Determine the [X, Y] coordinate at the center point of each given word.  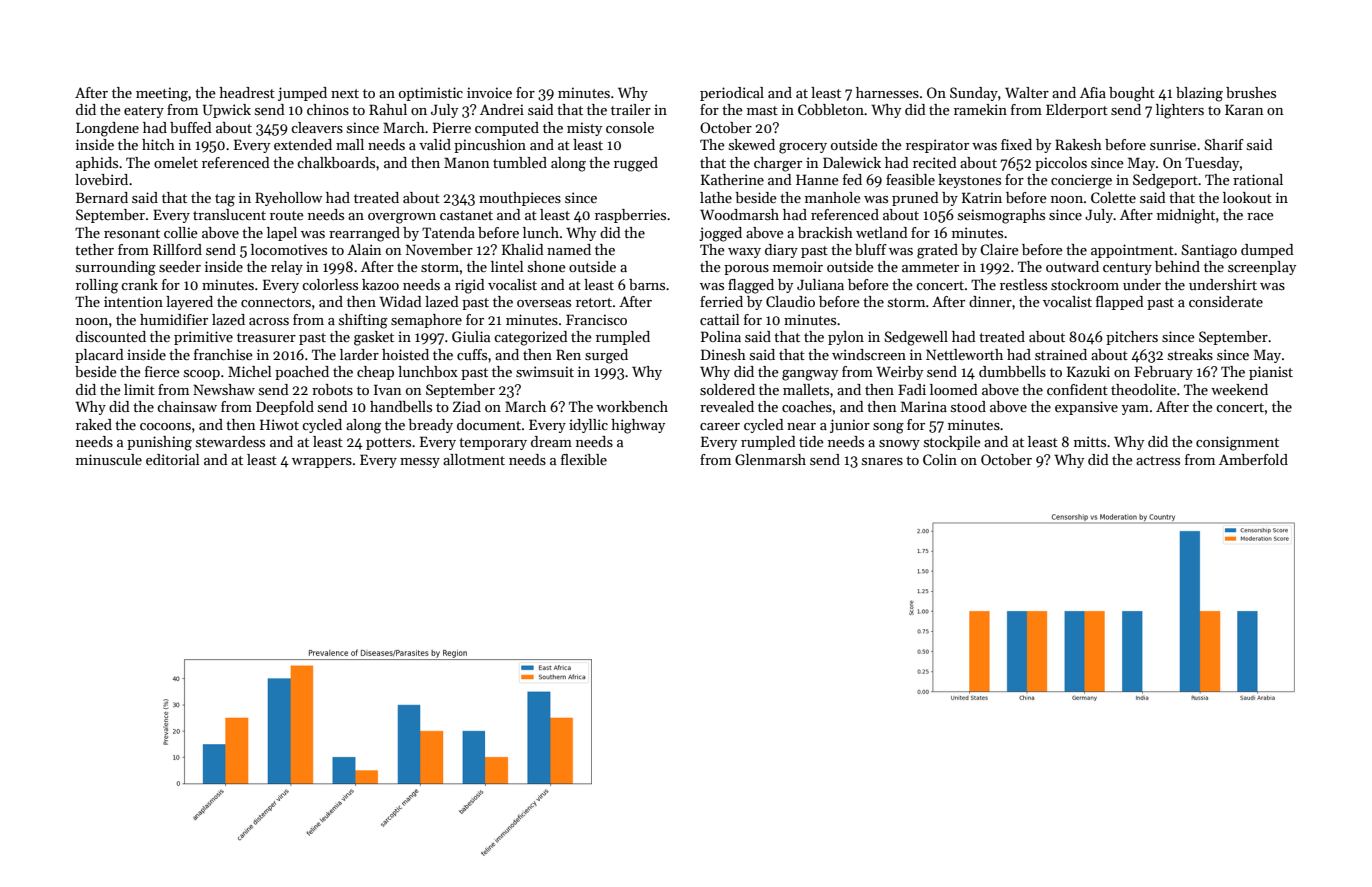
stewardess [230, 441]
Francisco [596, 319]
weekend [1239, 389]
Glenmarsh [770, 459]
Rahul [388, 109]
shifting [363, 321]
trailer [631, 109]
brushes [1251, 92]
